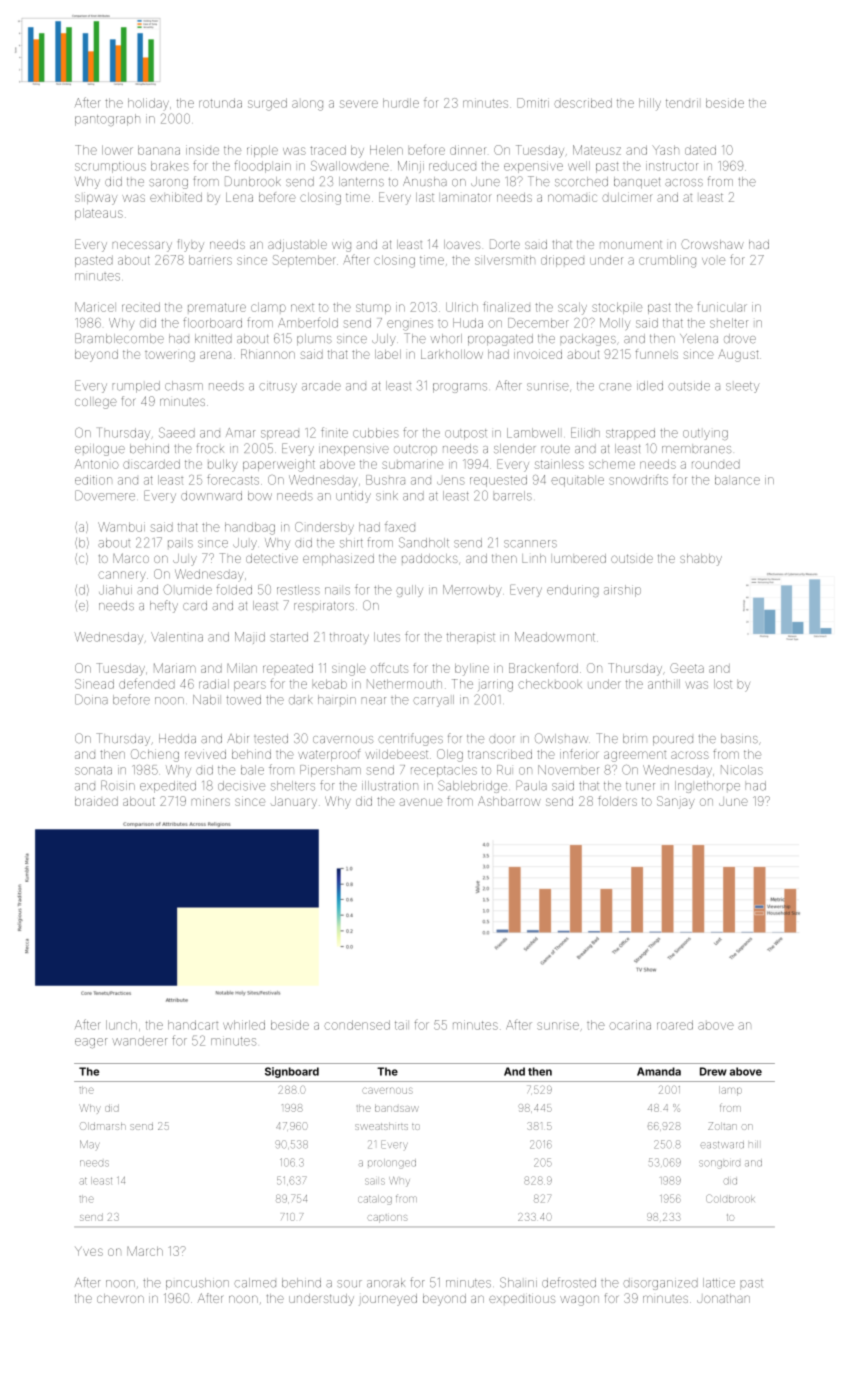 The image size is (849, 1400). I want to click on poured, so click(673, 740).
